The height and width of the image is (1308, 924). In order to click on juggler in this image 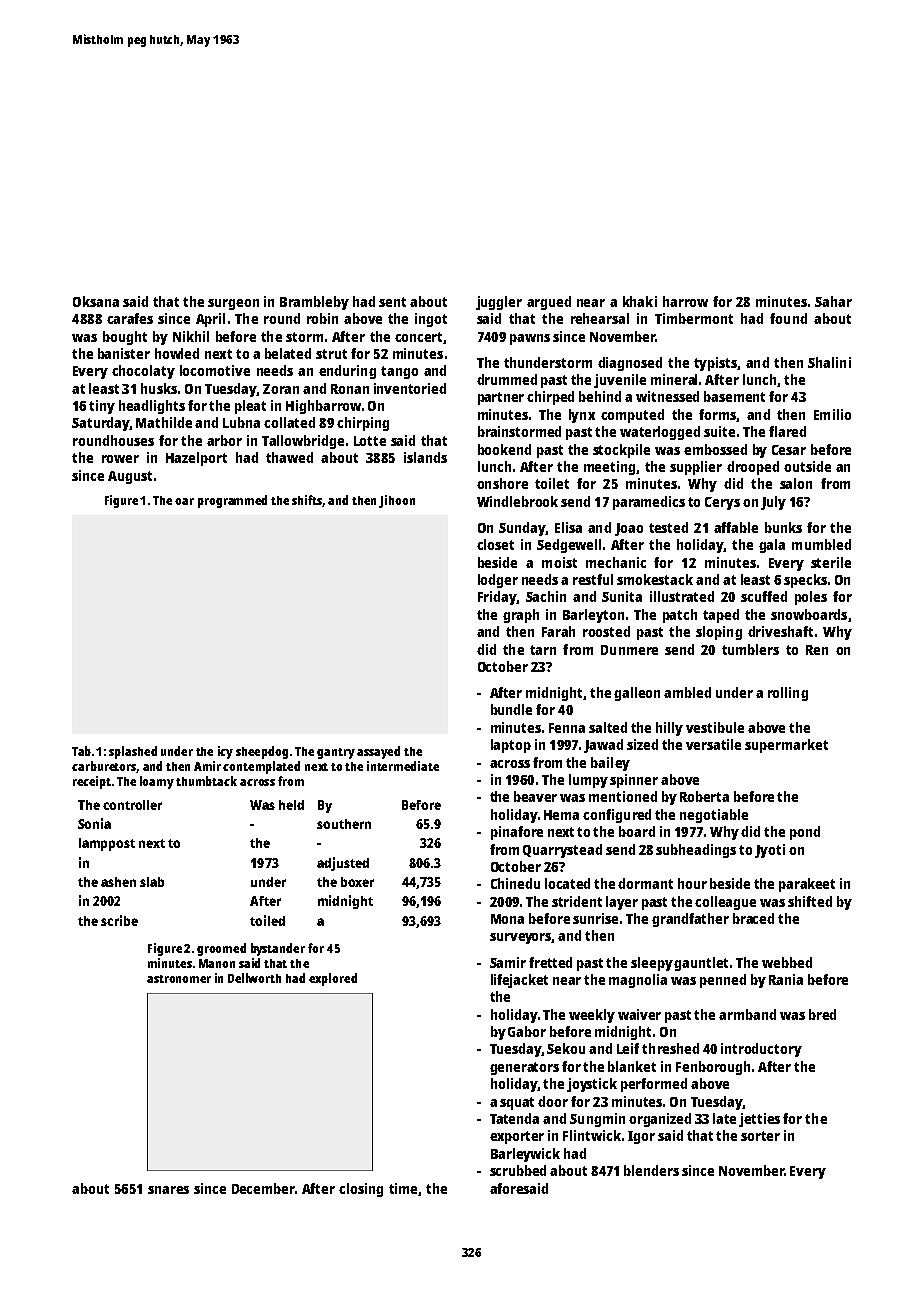, I will do `click(499, 303)`.
